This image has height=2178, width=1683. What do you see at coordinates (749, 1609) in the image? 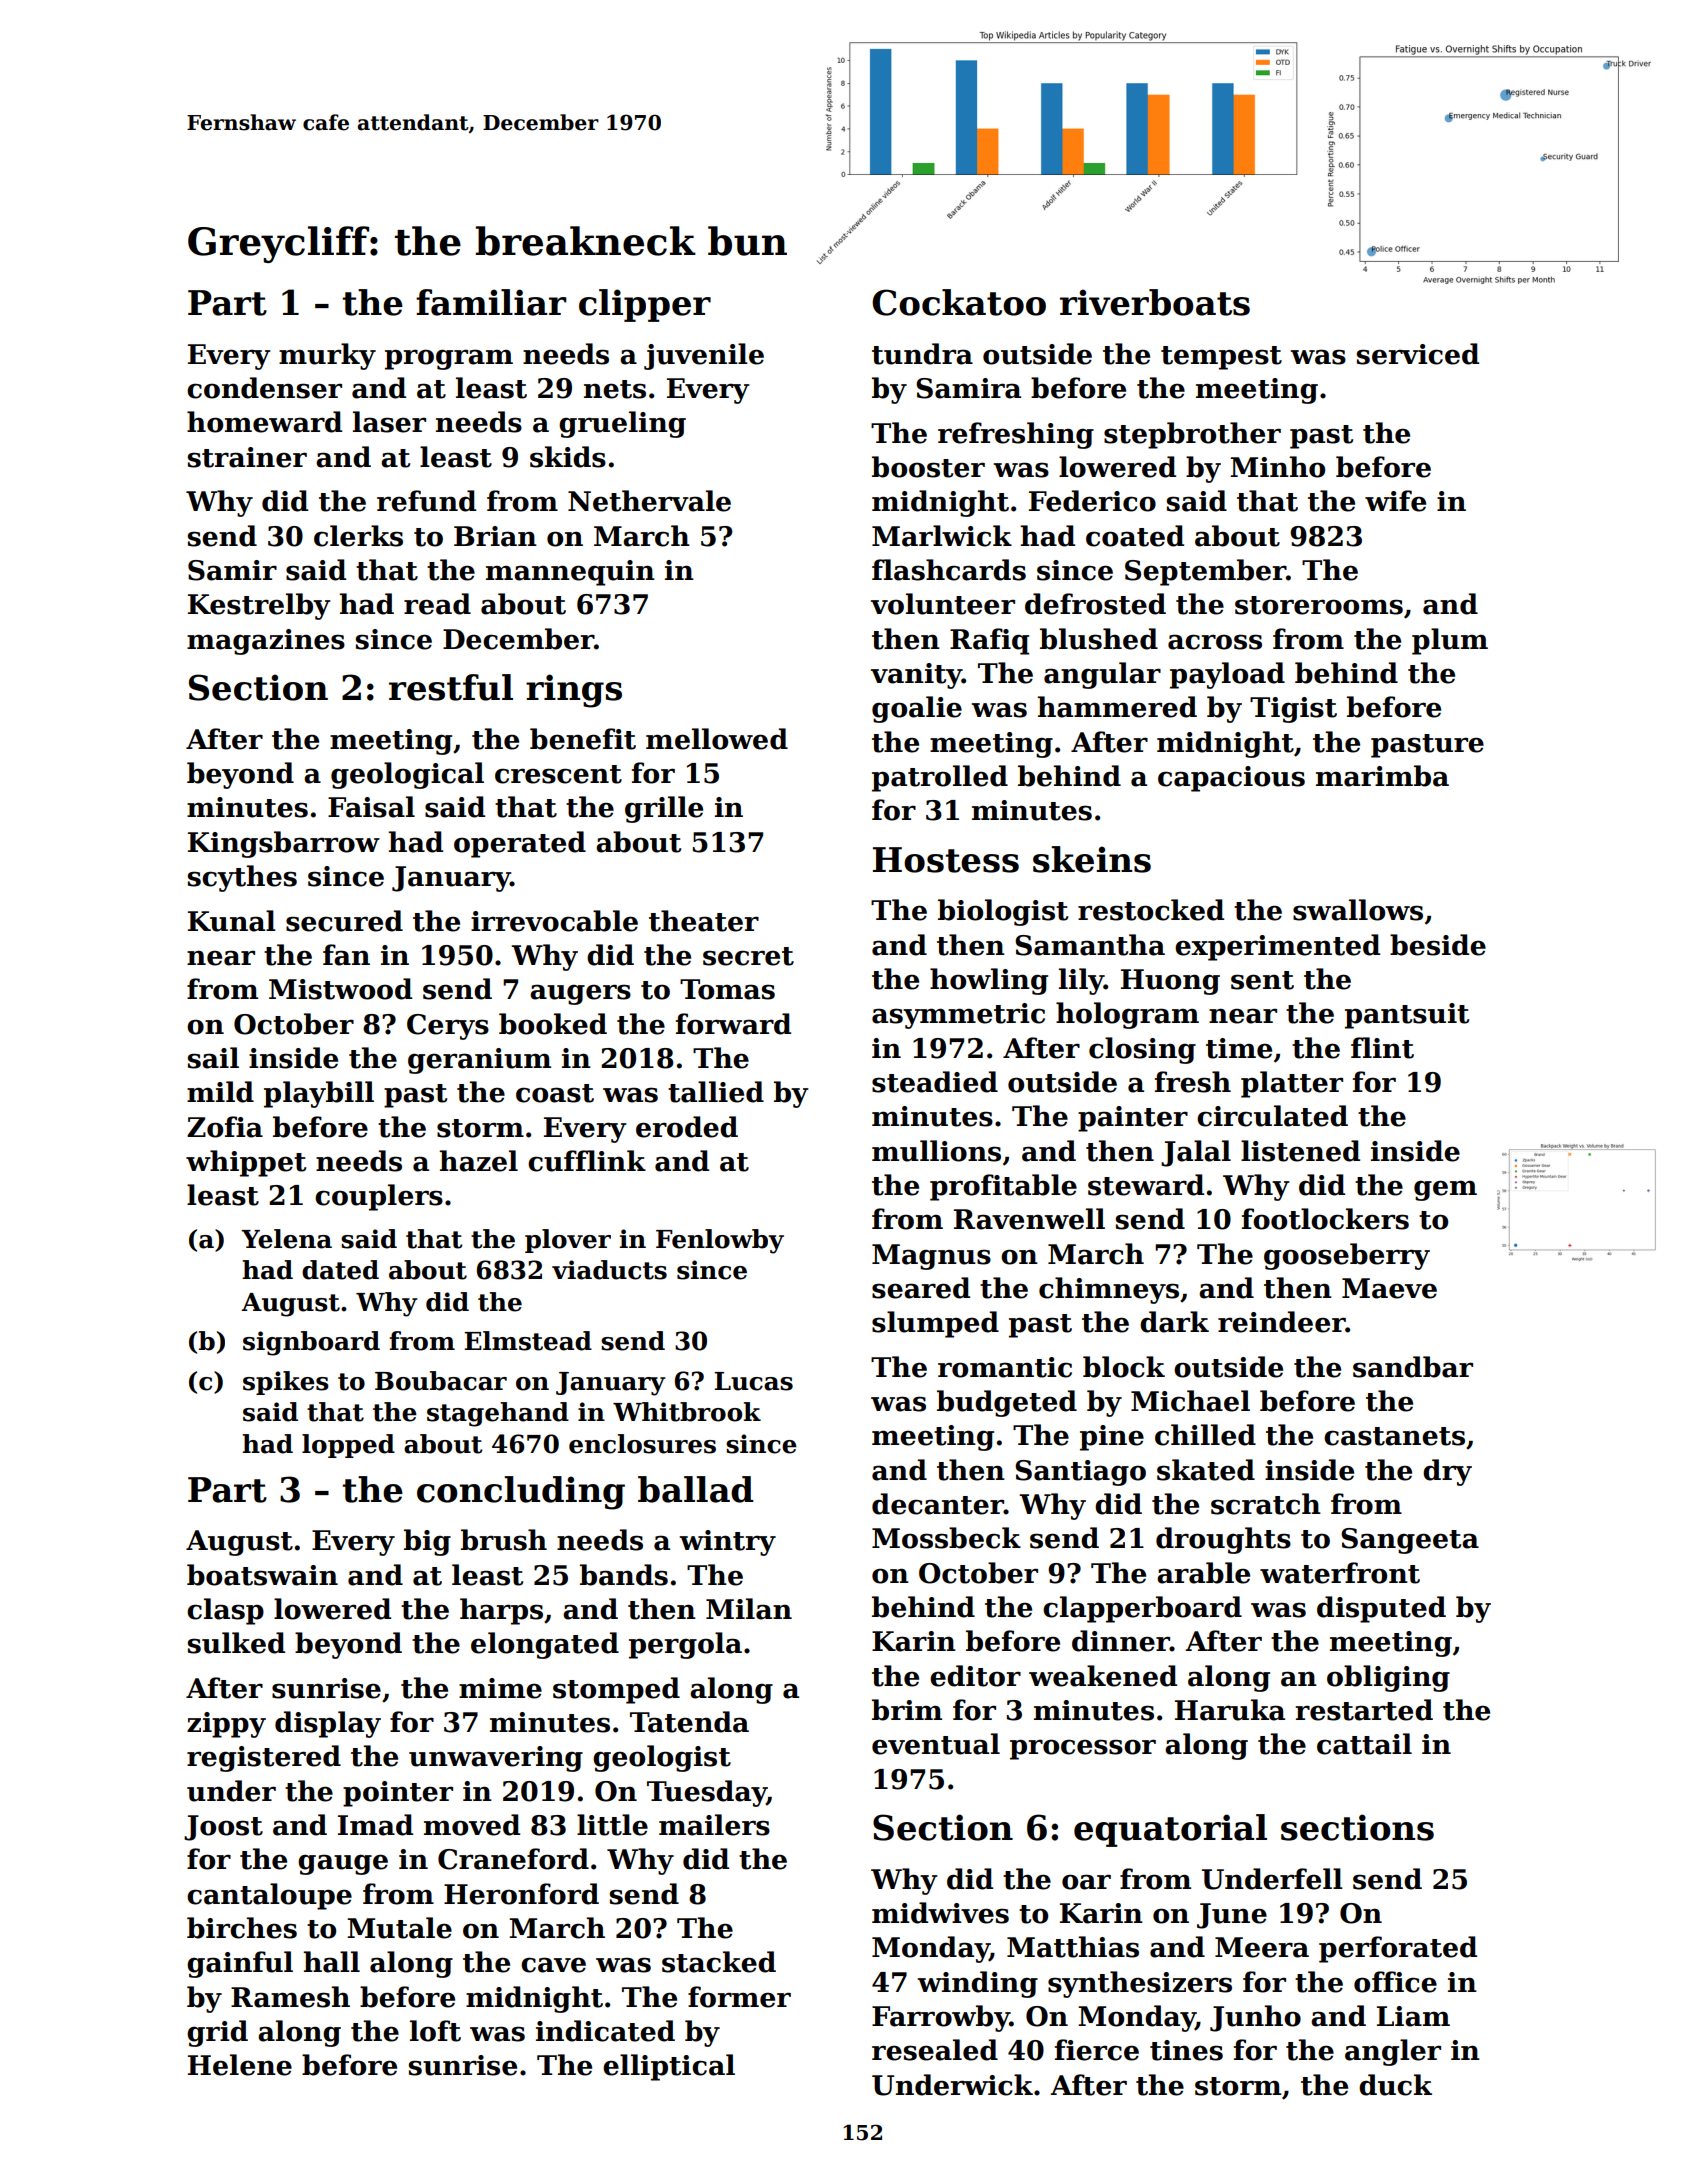
I see `Milan` at bounding box center [749, 1609].
